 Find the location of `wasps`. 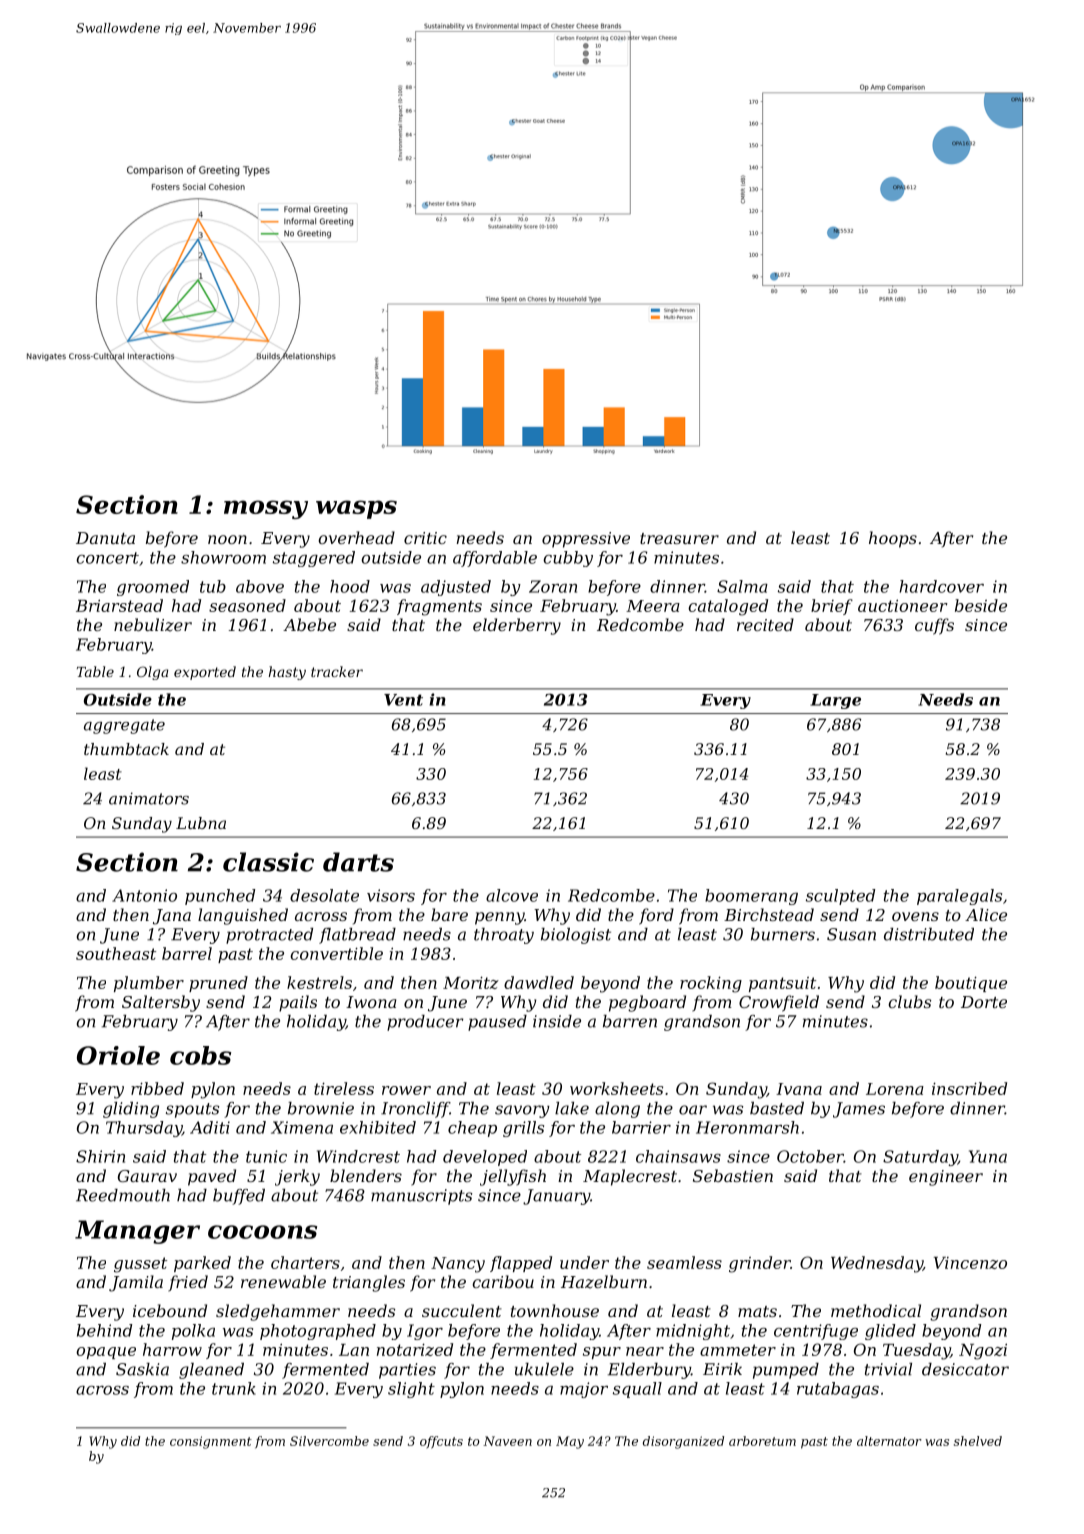

wasps is located at coordinates (356, 509).
